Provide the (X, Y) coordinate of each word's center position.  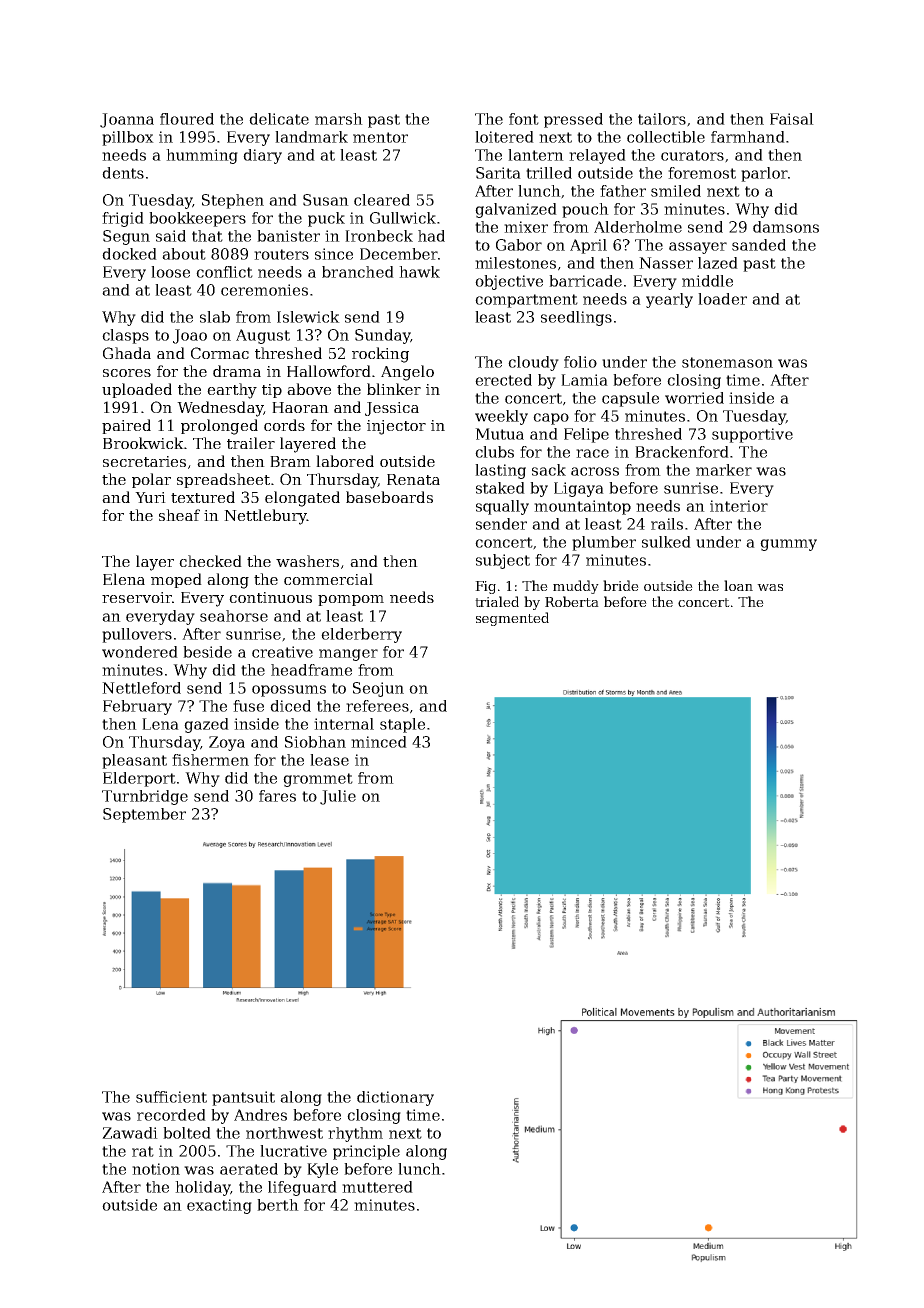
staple (402, 725)
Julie (338, 797)
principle (366, 1152)
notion (156, 1169)
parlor (764, 174)
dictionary (395, 1098)
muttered (377, 1187)
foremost (702, 173)
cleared (382, 200)
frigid (123, 219)
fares (277, 796)
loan (738, 585)
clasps (125, 336)
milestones (515, 263)
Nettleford (141, 688)
